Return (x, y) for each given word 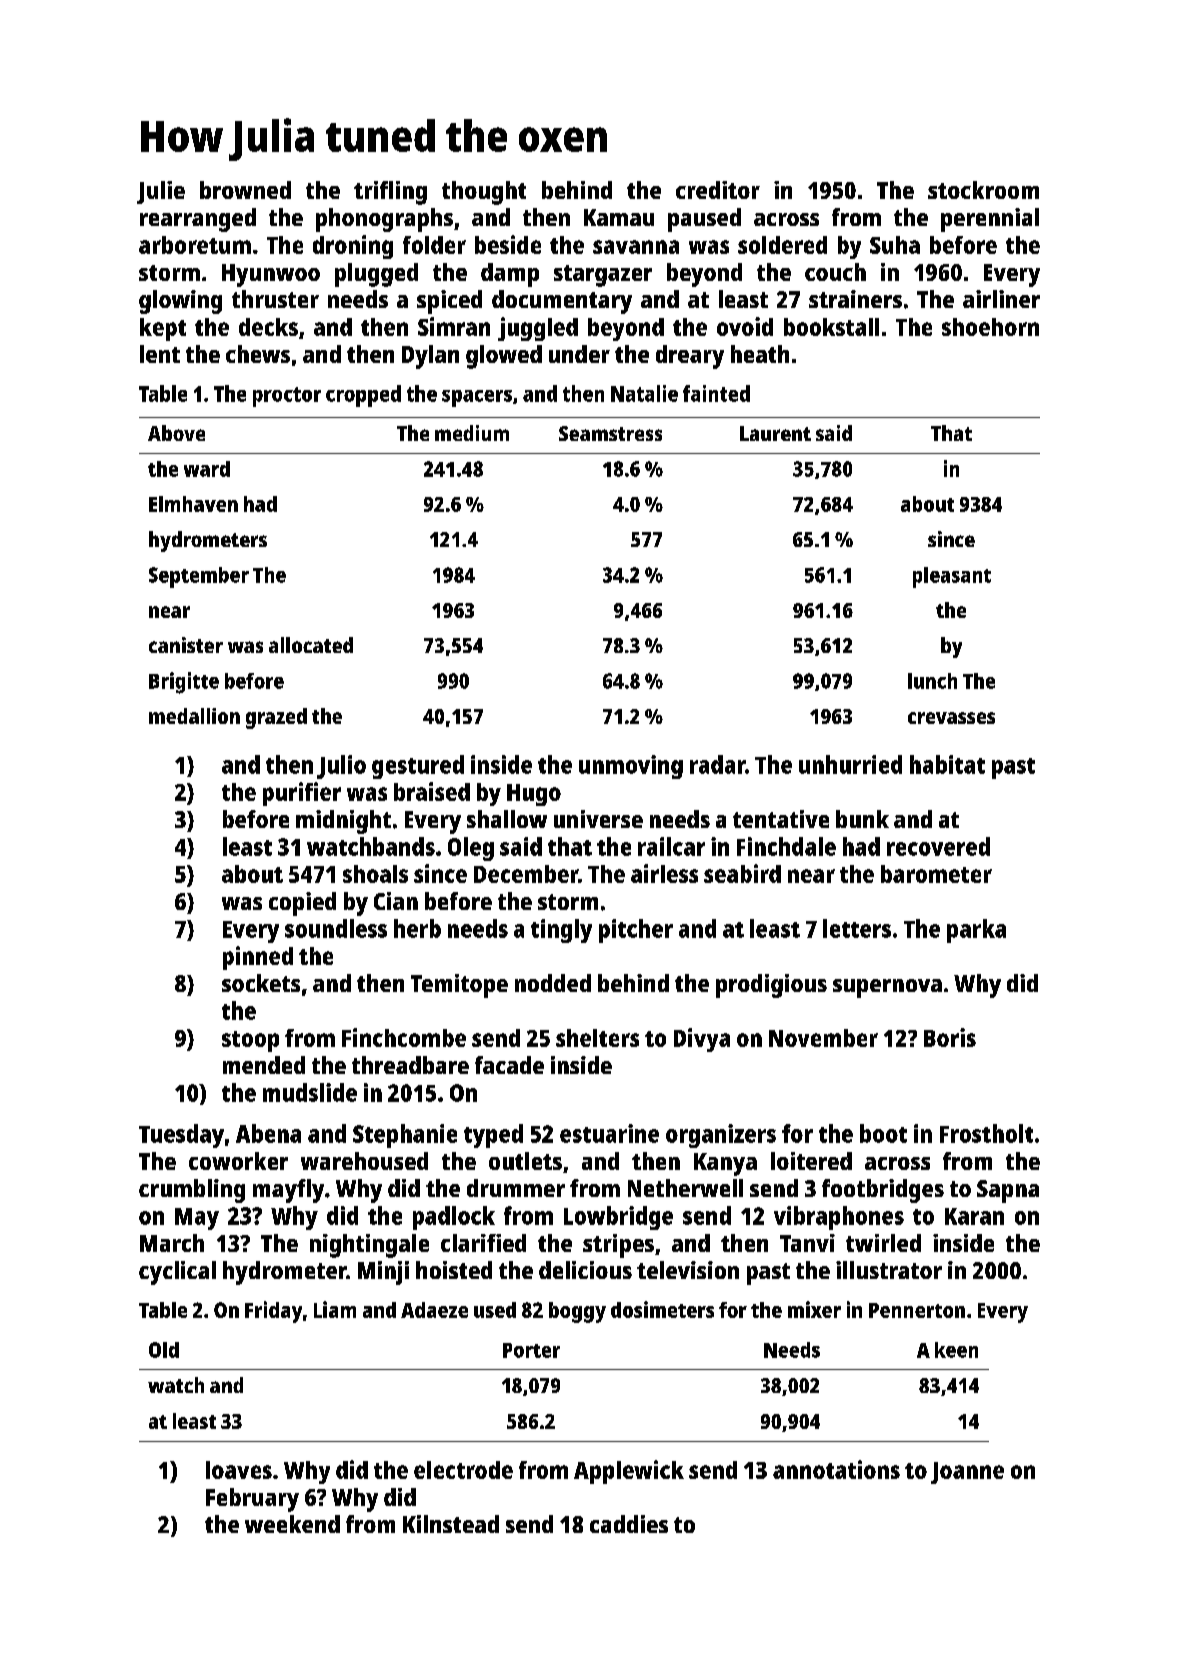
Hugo (534, 795)
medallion (194, 716)
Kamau (619, 217)
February (252, 1500)
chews (258, 354)
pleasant (952, 577)
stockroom (983, 190)
